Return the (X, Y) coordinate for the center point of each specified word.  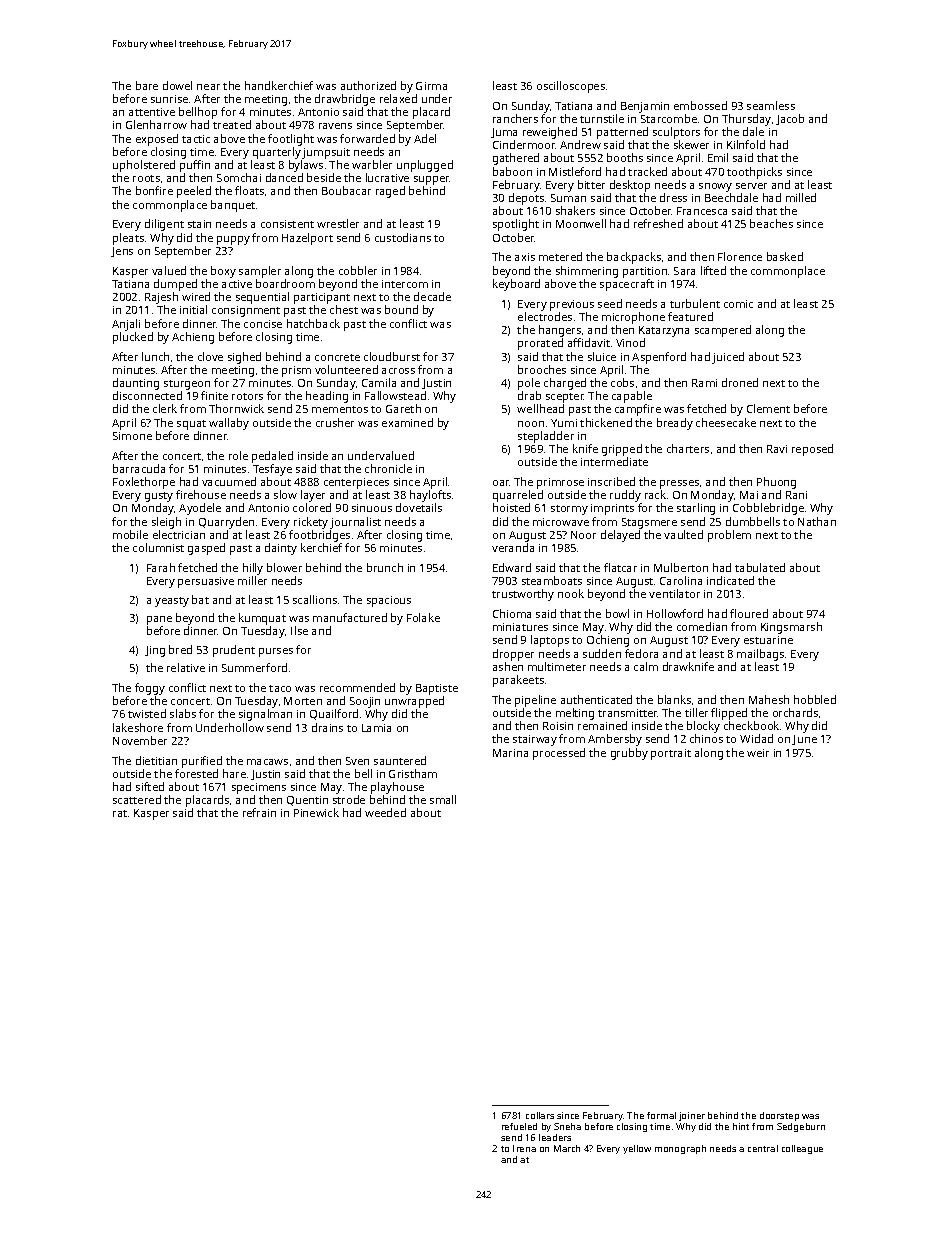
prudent (234, 651)
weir (758, 753)
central (763, 1148)
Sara (684, 271)
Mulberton (681, 567)
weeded (385, 812)
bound (401, 309)
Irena (524, 1148)
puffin (195, 166)
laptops (550, 641)
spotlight (516, 225)
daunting (136, 384)
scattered (137, 799)
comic (738, 304)
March (567, 1148)
